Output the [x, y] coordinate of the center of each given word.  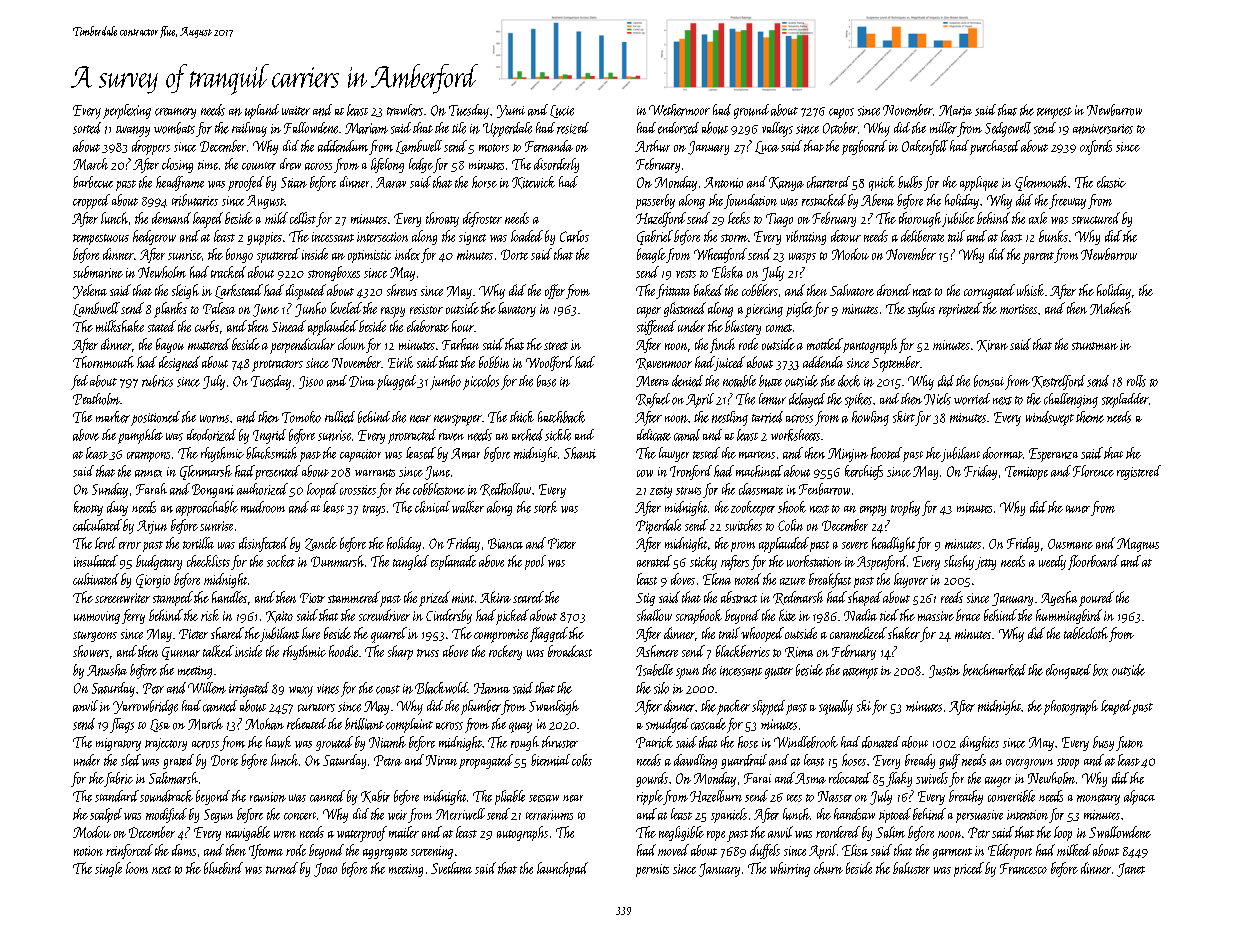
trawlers [405, 110]
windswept [1050, 418]
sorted [87, 128]
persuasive [979, 816]
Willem [207, 688]
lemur [772, 399]
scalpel [106, 815]
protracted [412, 436]
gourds [652, 779]
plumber [481, 707]
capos [841, 113]
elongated [1068, 671]
